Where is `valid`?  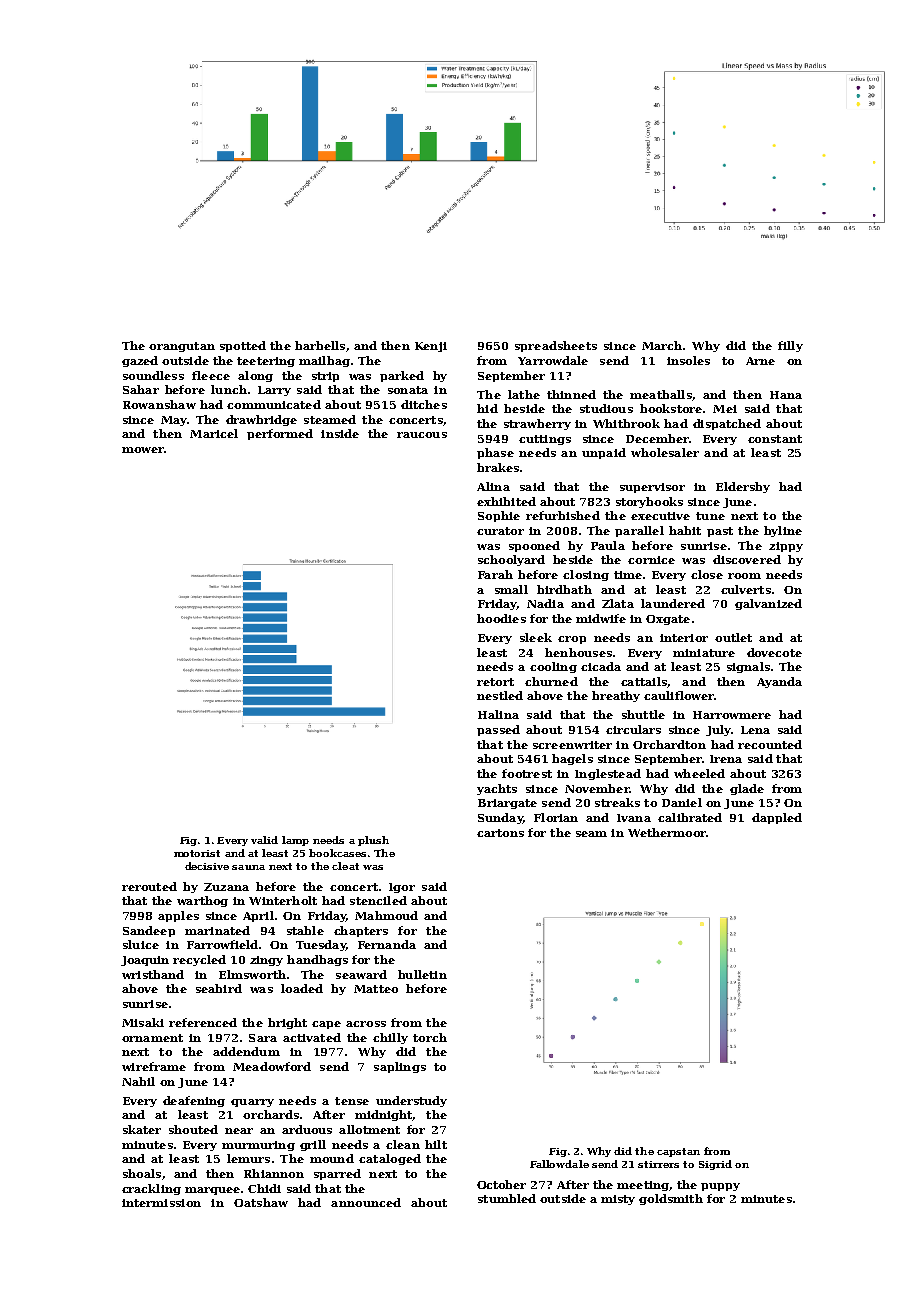
valid is located at coordinates (264, 840).
